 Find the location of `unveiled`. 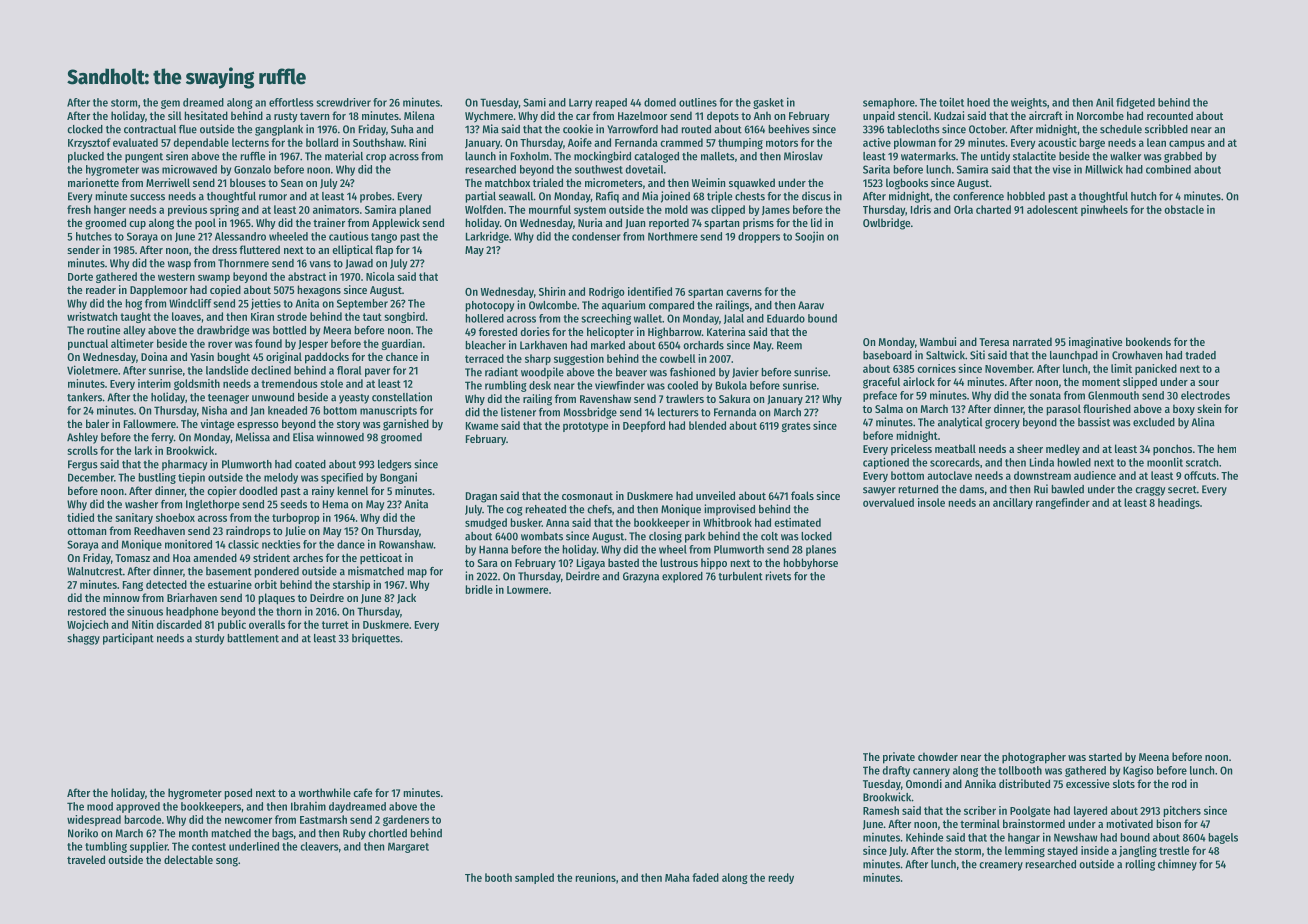

unveiled is located at coordinates (715, 495).
